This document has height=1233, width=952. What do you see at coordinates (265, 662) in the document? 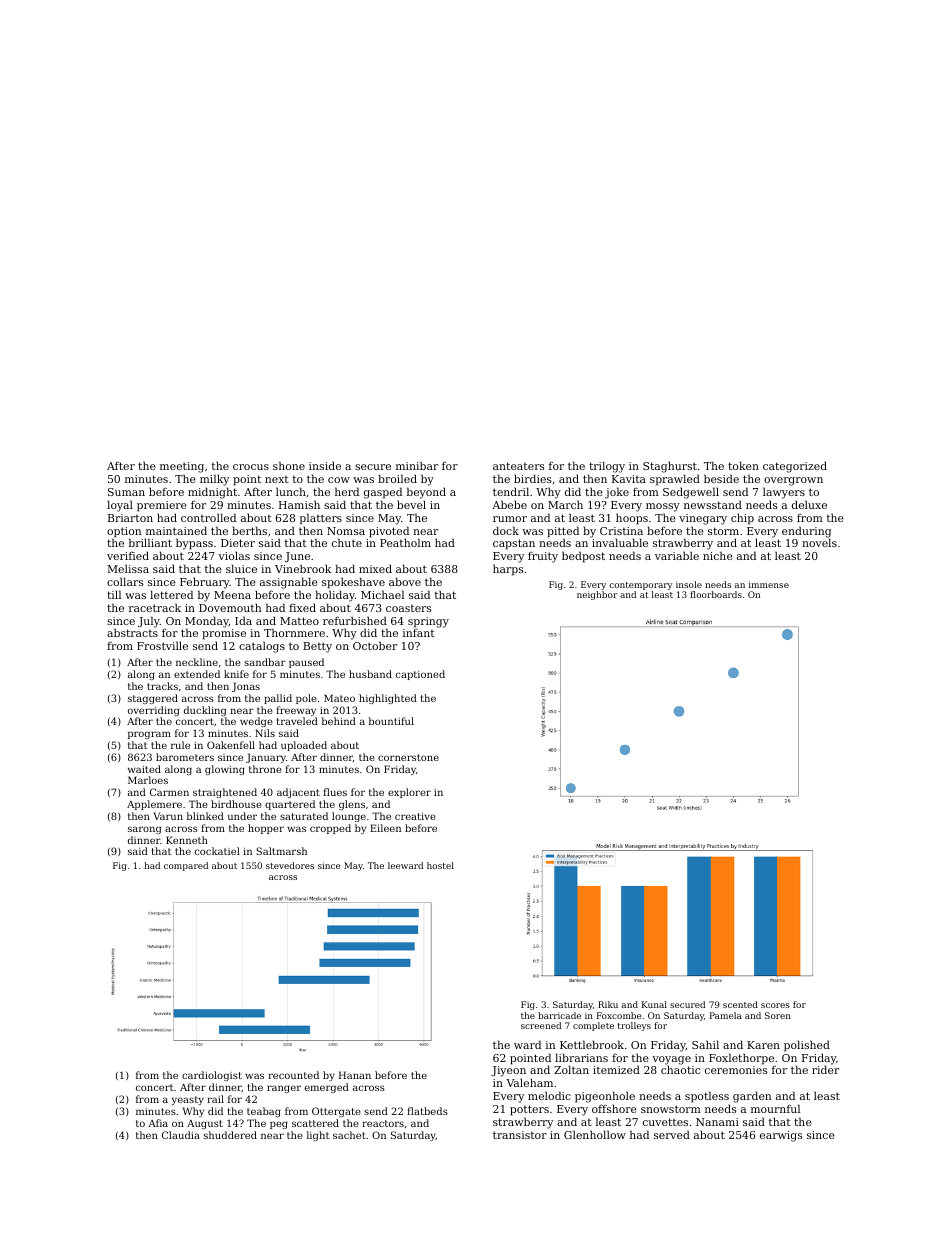
I see `sandbar` at bounding box center [265, 662].
